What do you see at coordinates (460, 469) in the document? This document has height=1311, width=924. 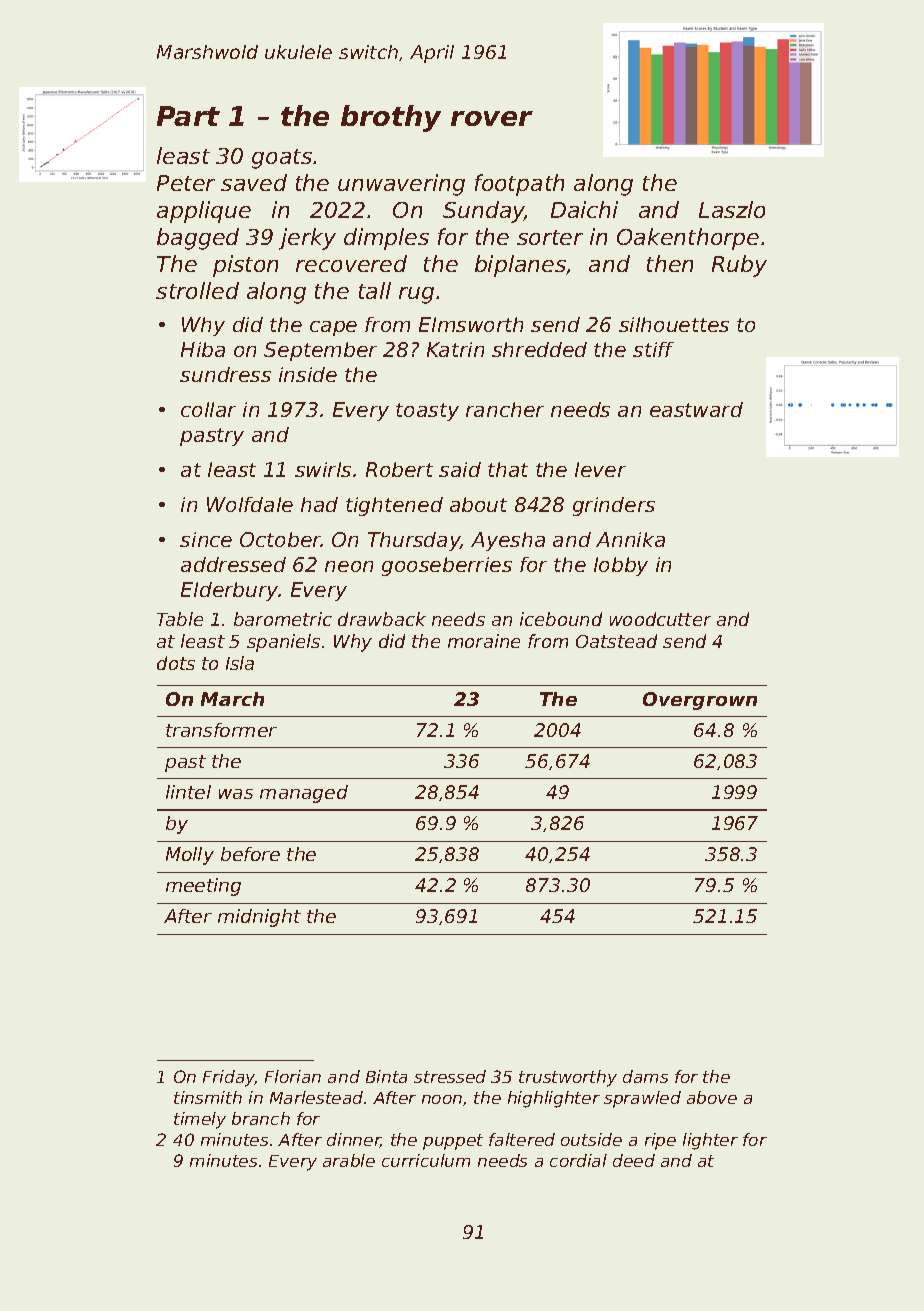 I see `said` at bounding box center [460, 469].
